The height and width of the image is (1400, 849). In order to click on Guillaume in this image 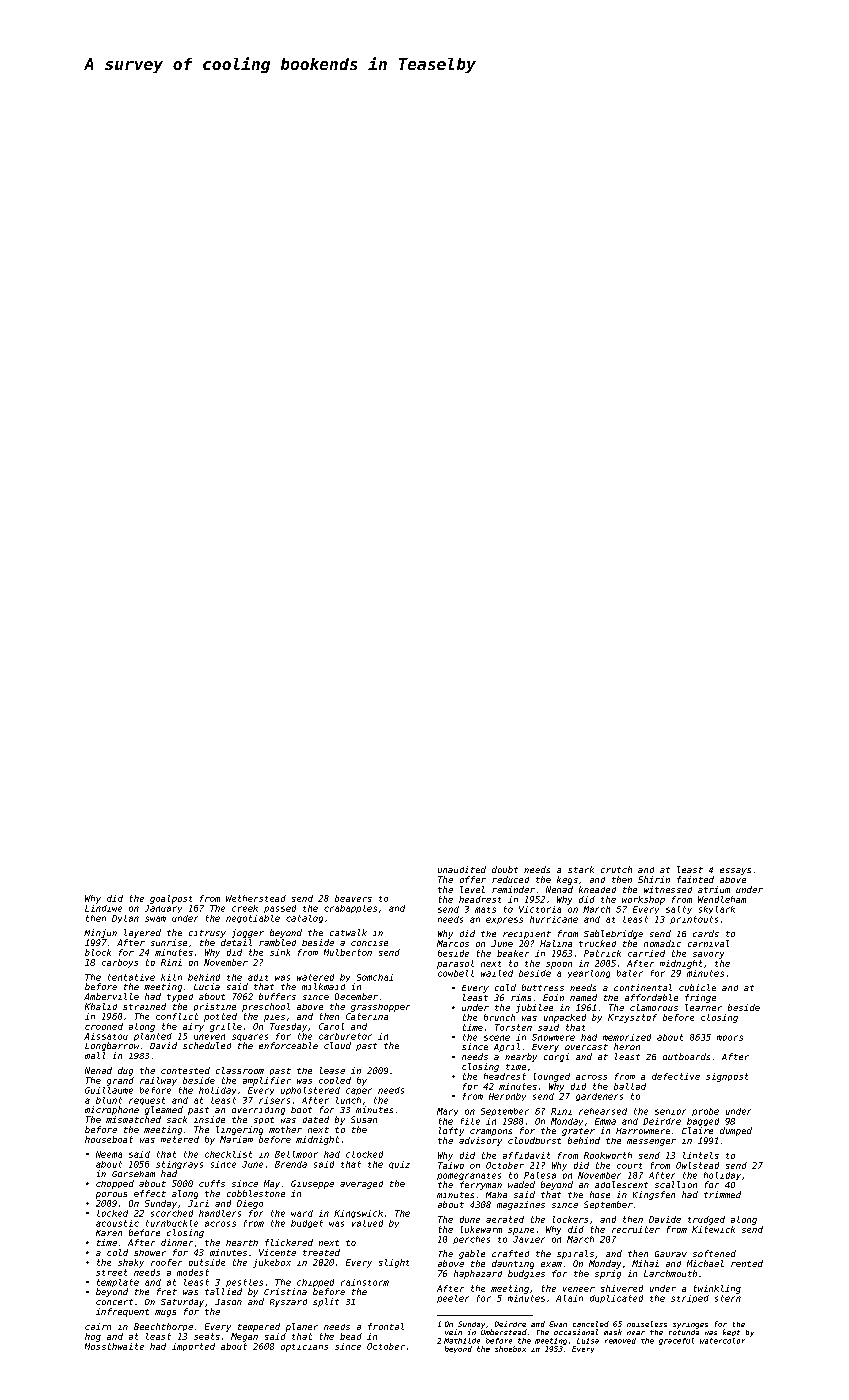, I will do `click(109, 1090)`.
